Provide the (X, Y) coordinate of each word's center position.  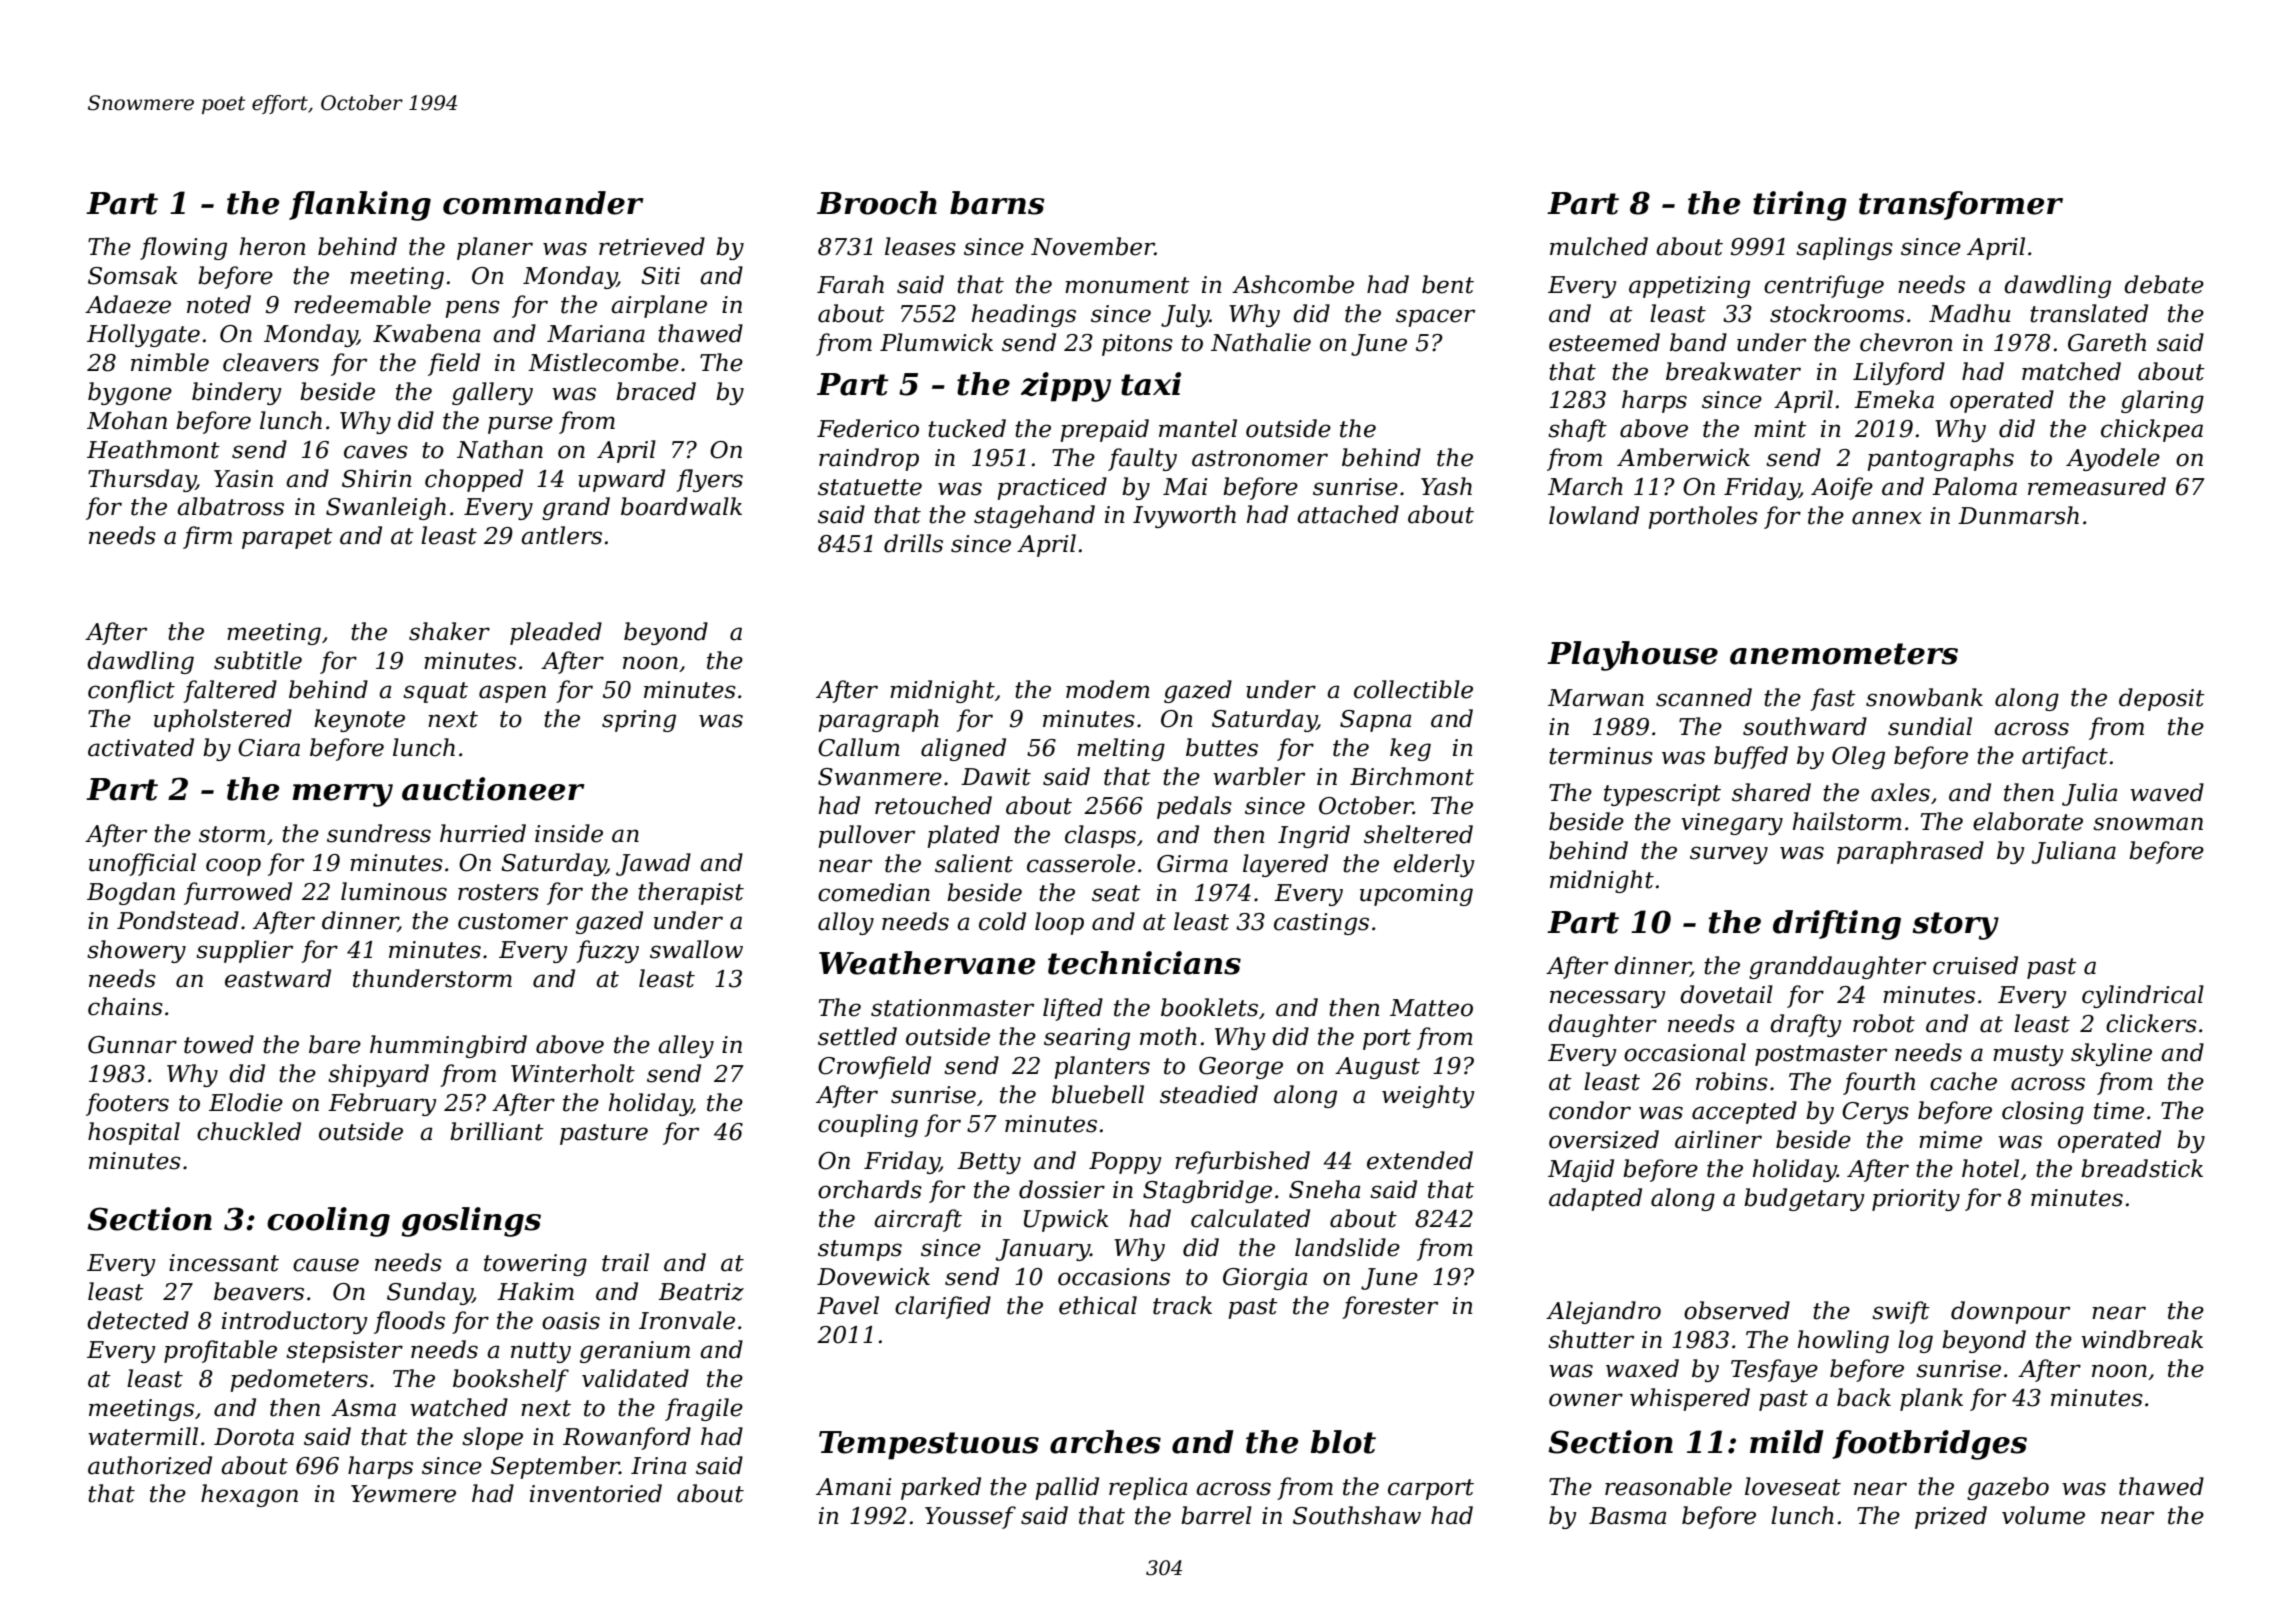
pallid (1067, 1488)
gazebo (2008, 1488)
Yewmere (403, 1494)
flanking (360, 206)
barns (997, 203)
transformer (1961, 205)
